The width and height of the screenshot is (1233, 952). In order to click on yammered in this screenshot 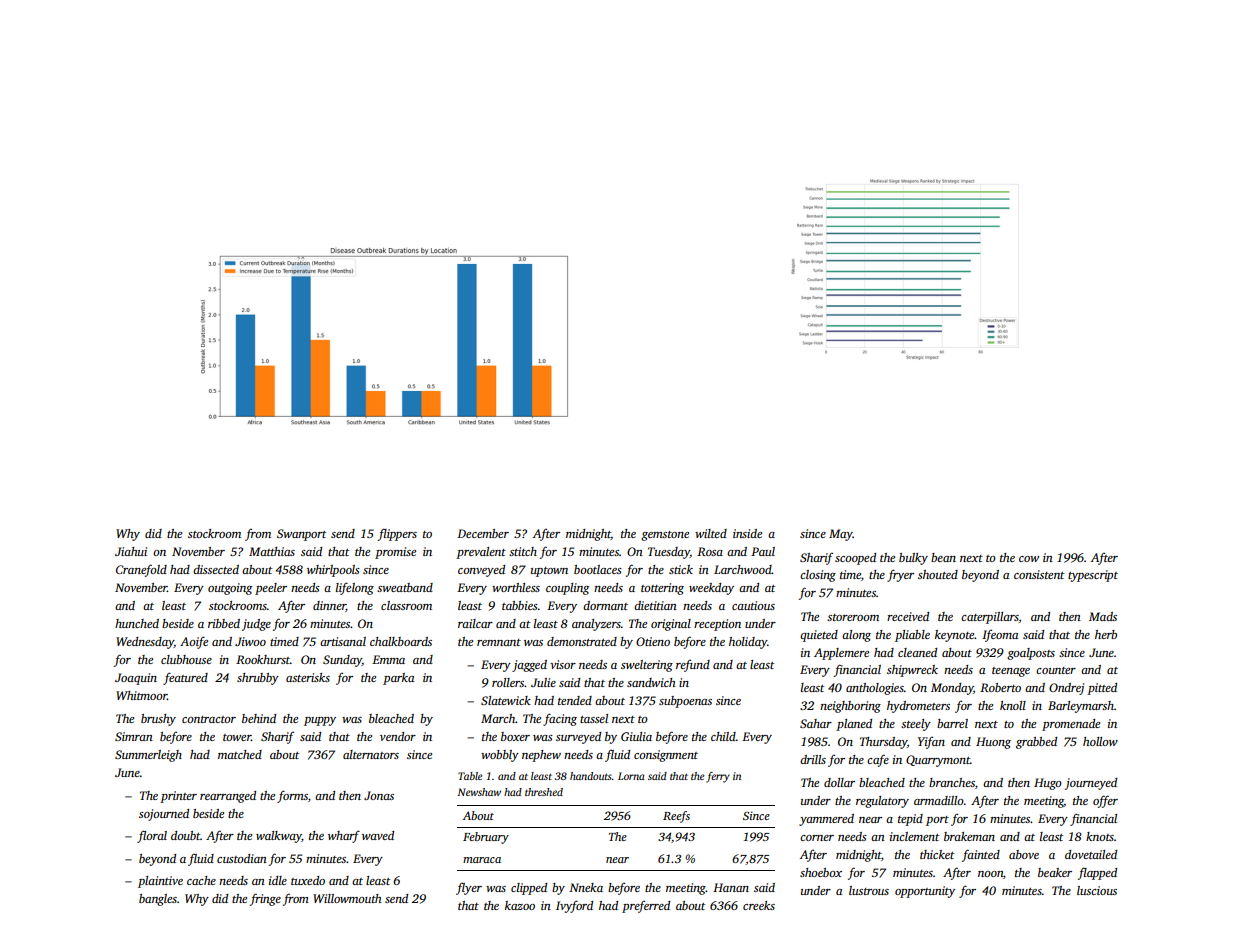, I will do `click(826, 820)`.
